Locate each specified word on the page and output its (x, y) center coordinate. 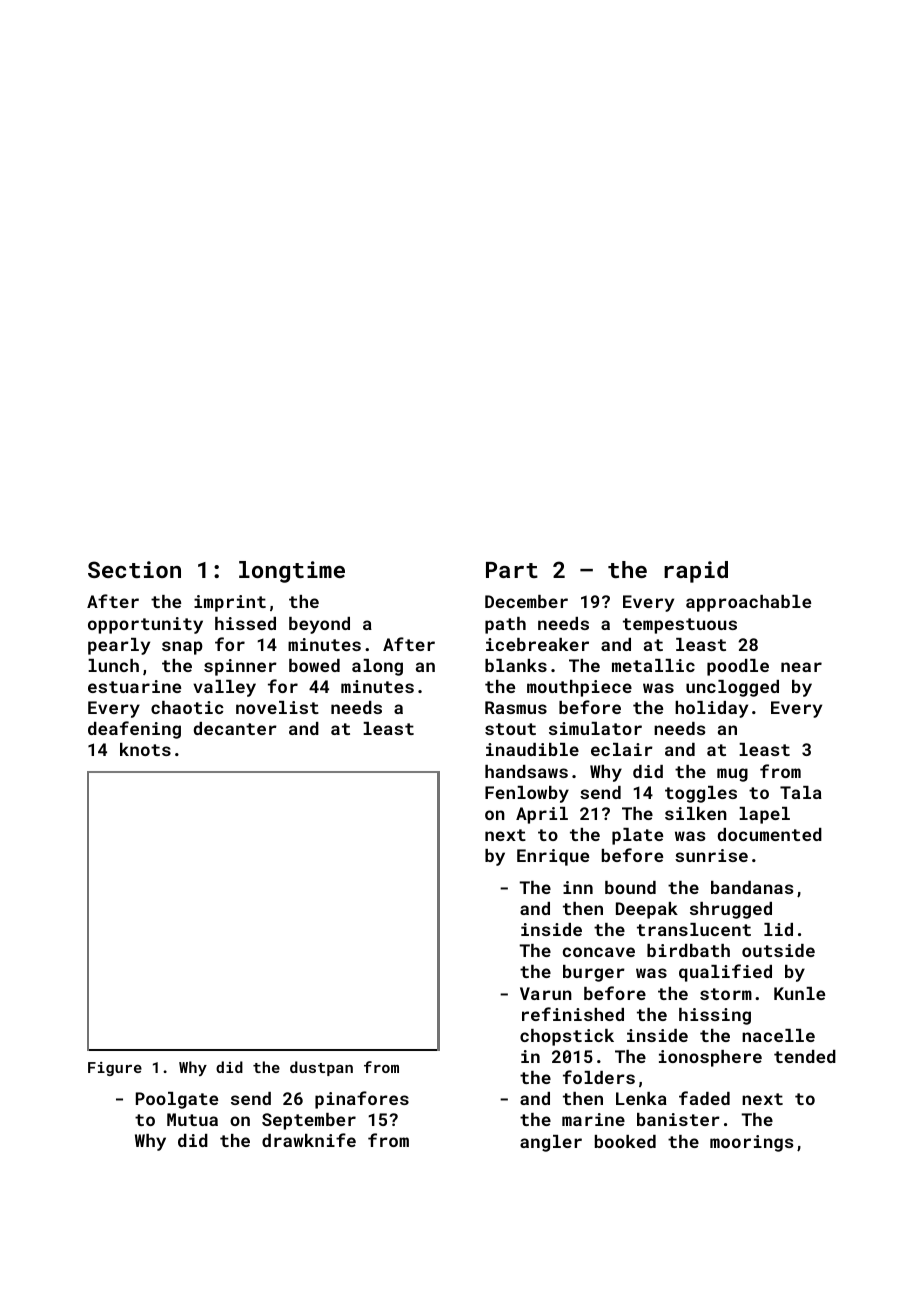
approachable (748, 603)
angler (551, 1143)
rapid (696, 572)
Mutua (192, 1119)
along (377, 667)
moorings (752, 1143)
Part (512, 570)
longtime (292, 572)
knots (145, 749)
